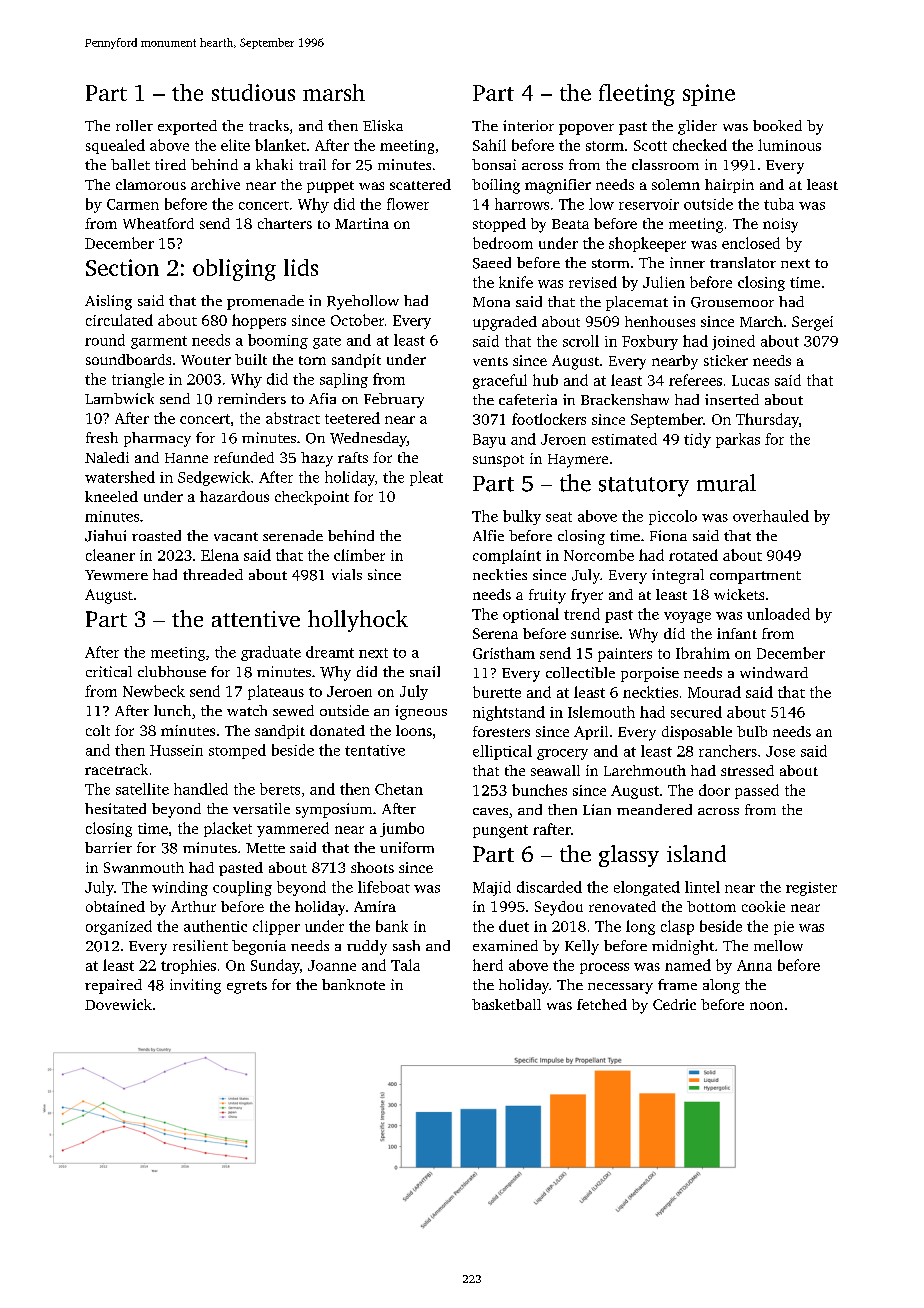  What do you see at coordinates (674, 1004) in the page?
I see `Cedric` at bounding box center [674, 1004].
